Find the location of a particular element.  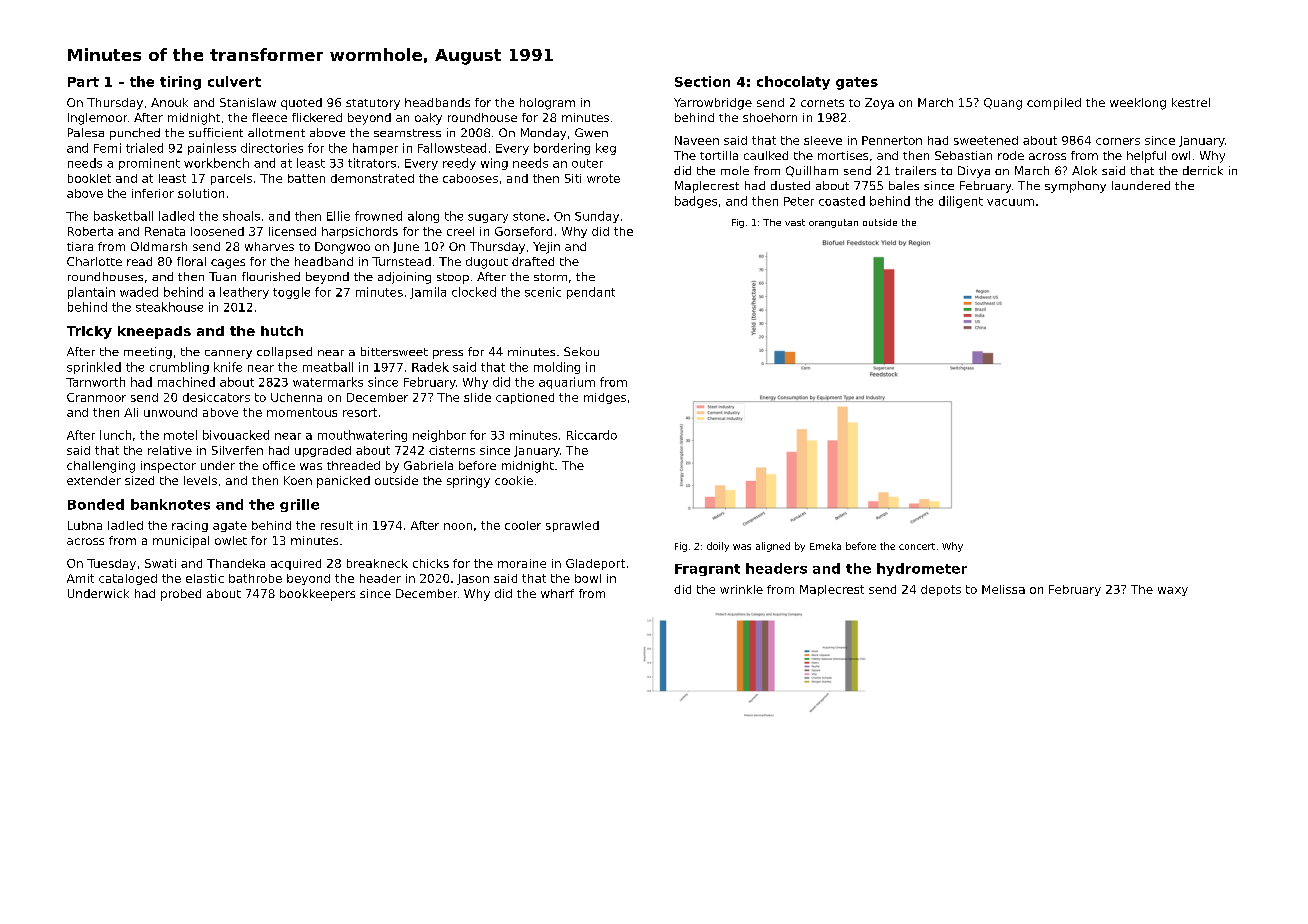

Silverfen is located at coordinates (237, 450).
